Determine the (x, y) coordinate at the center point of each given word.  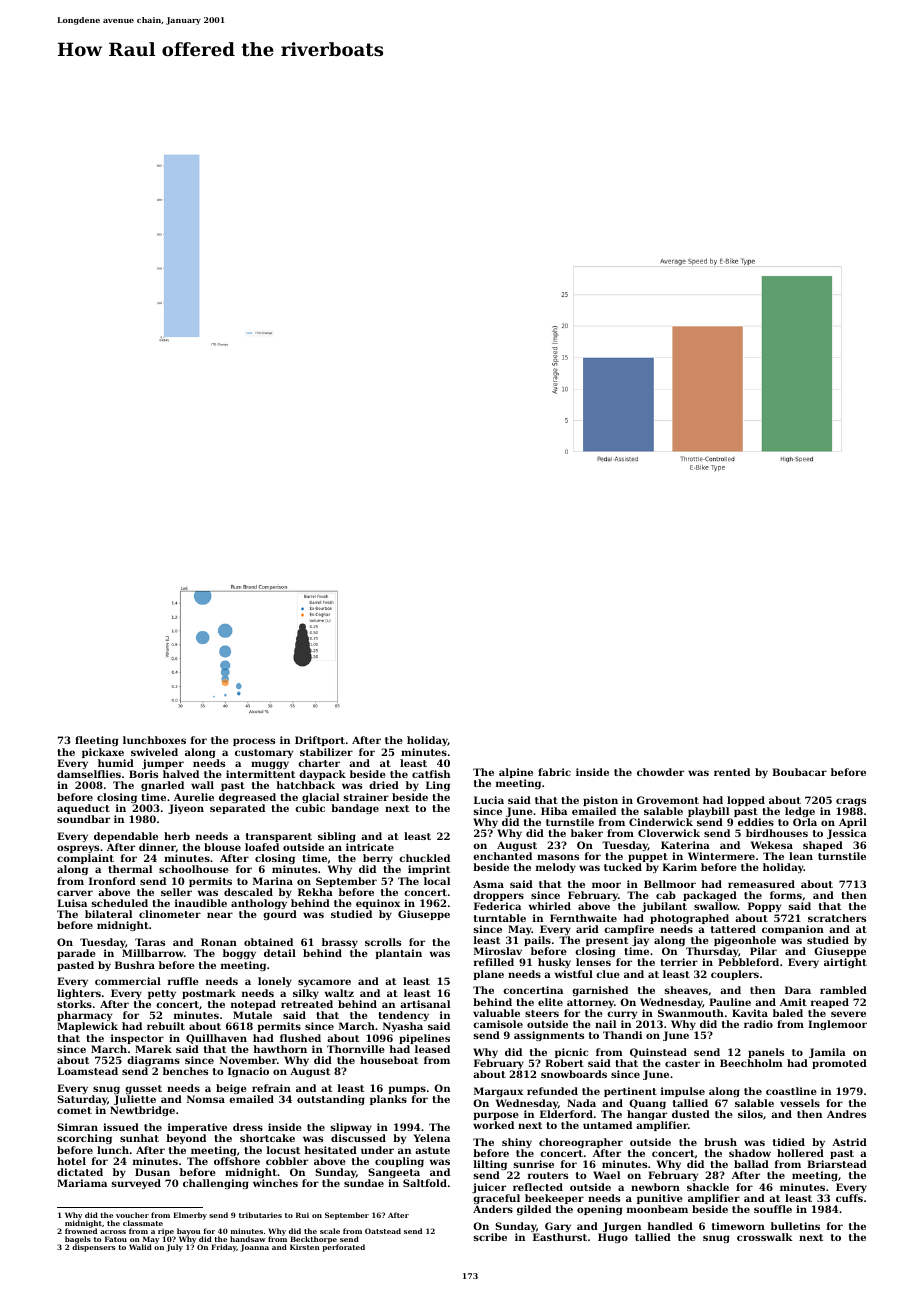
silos (750, 1114)
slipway (351, 1129)
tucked (623, 867)
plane (488, 975)
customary (264, 753)
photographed (689, 919)
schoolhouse (194, 869)
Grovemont (668, 800)
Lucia (489, 800)
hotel (71, 1161)
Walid (140, 1247)
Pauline (730, 1002)
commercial (128, 981)
